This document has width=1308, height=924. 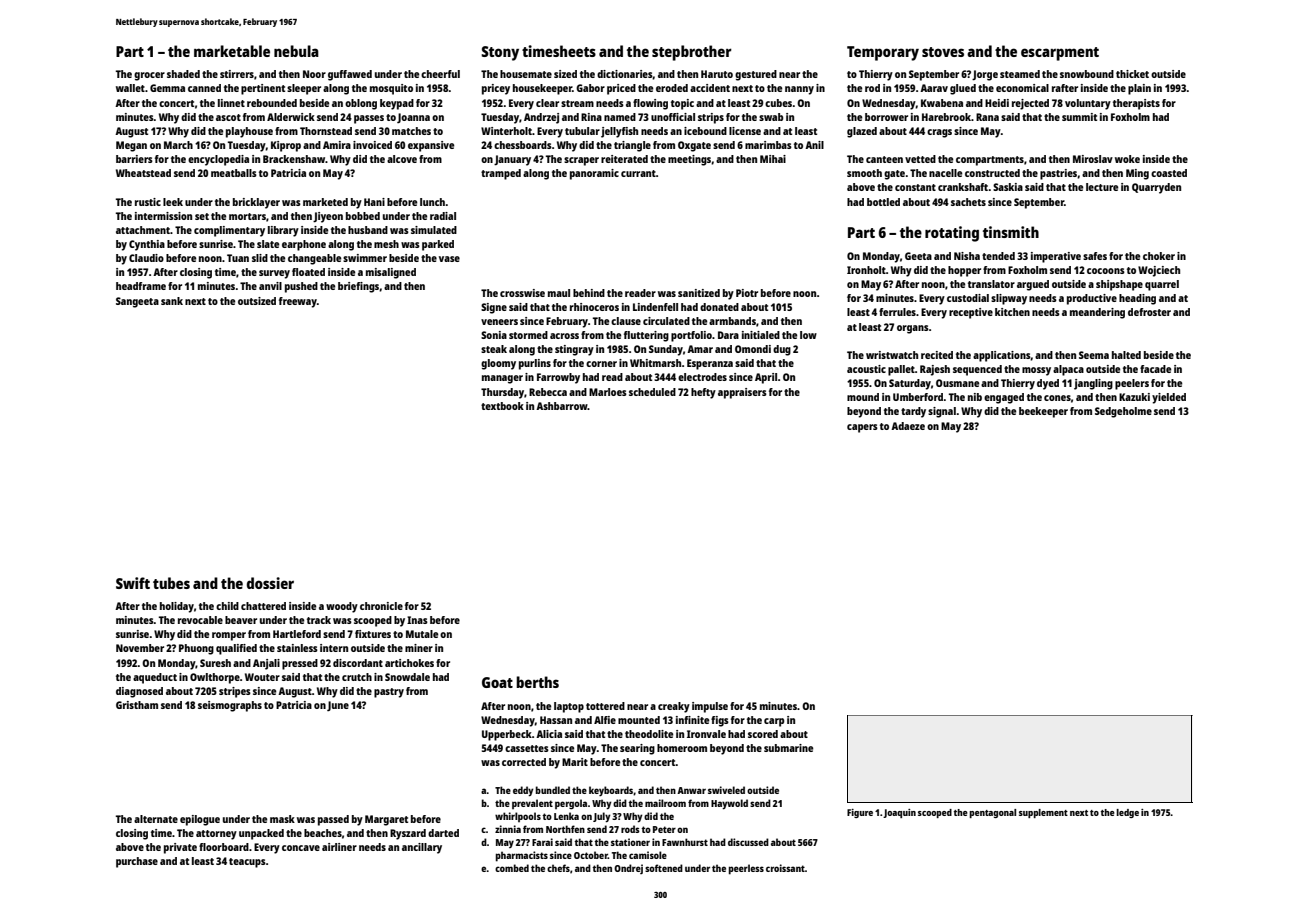 I want to click on plain, so click(x=1139, y=89).
